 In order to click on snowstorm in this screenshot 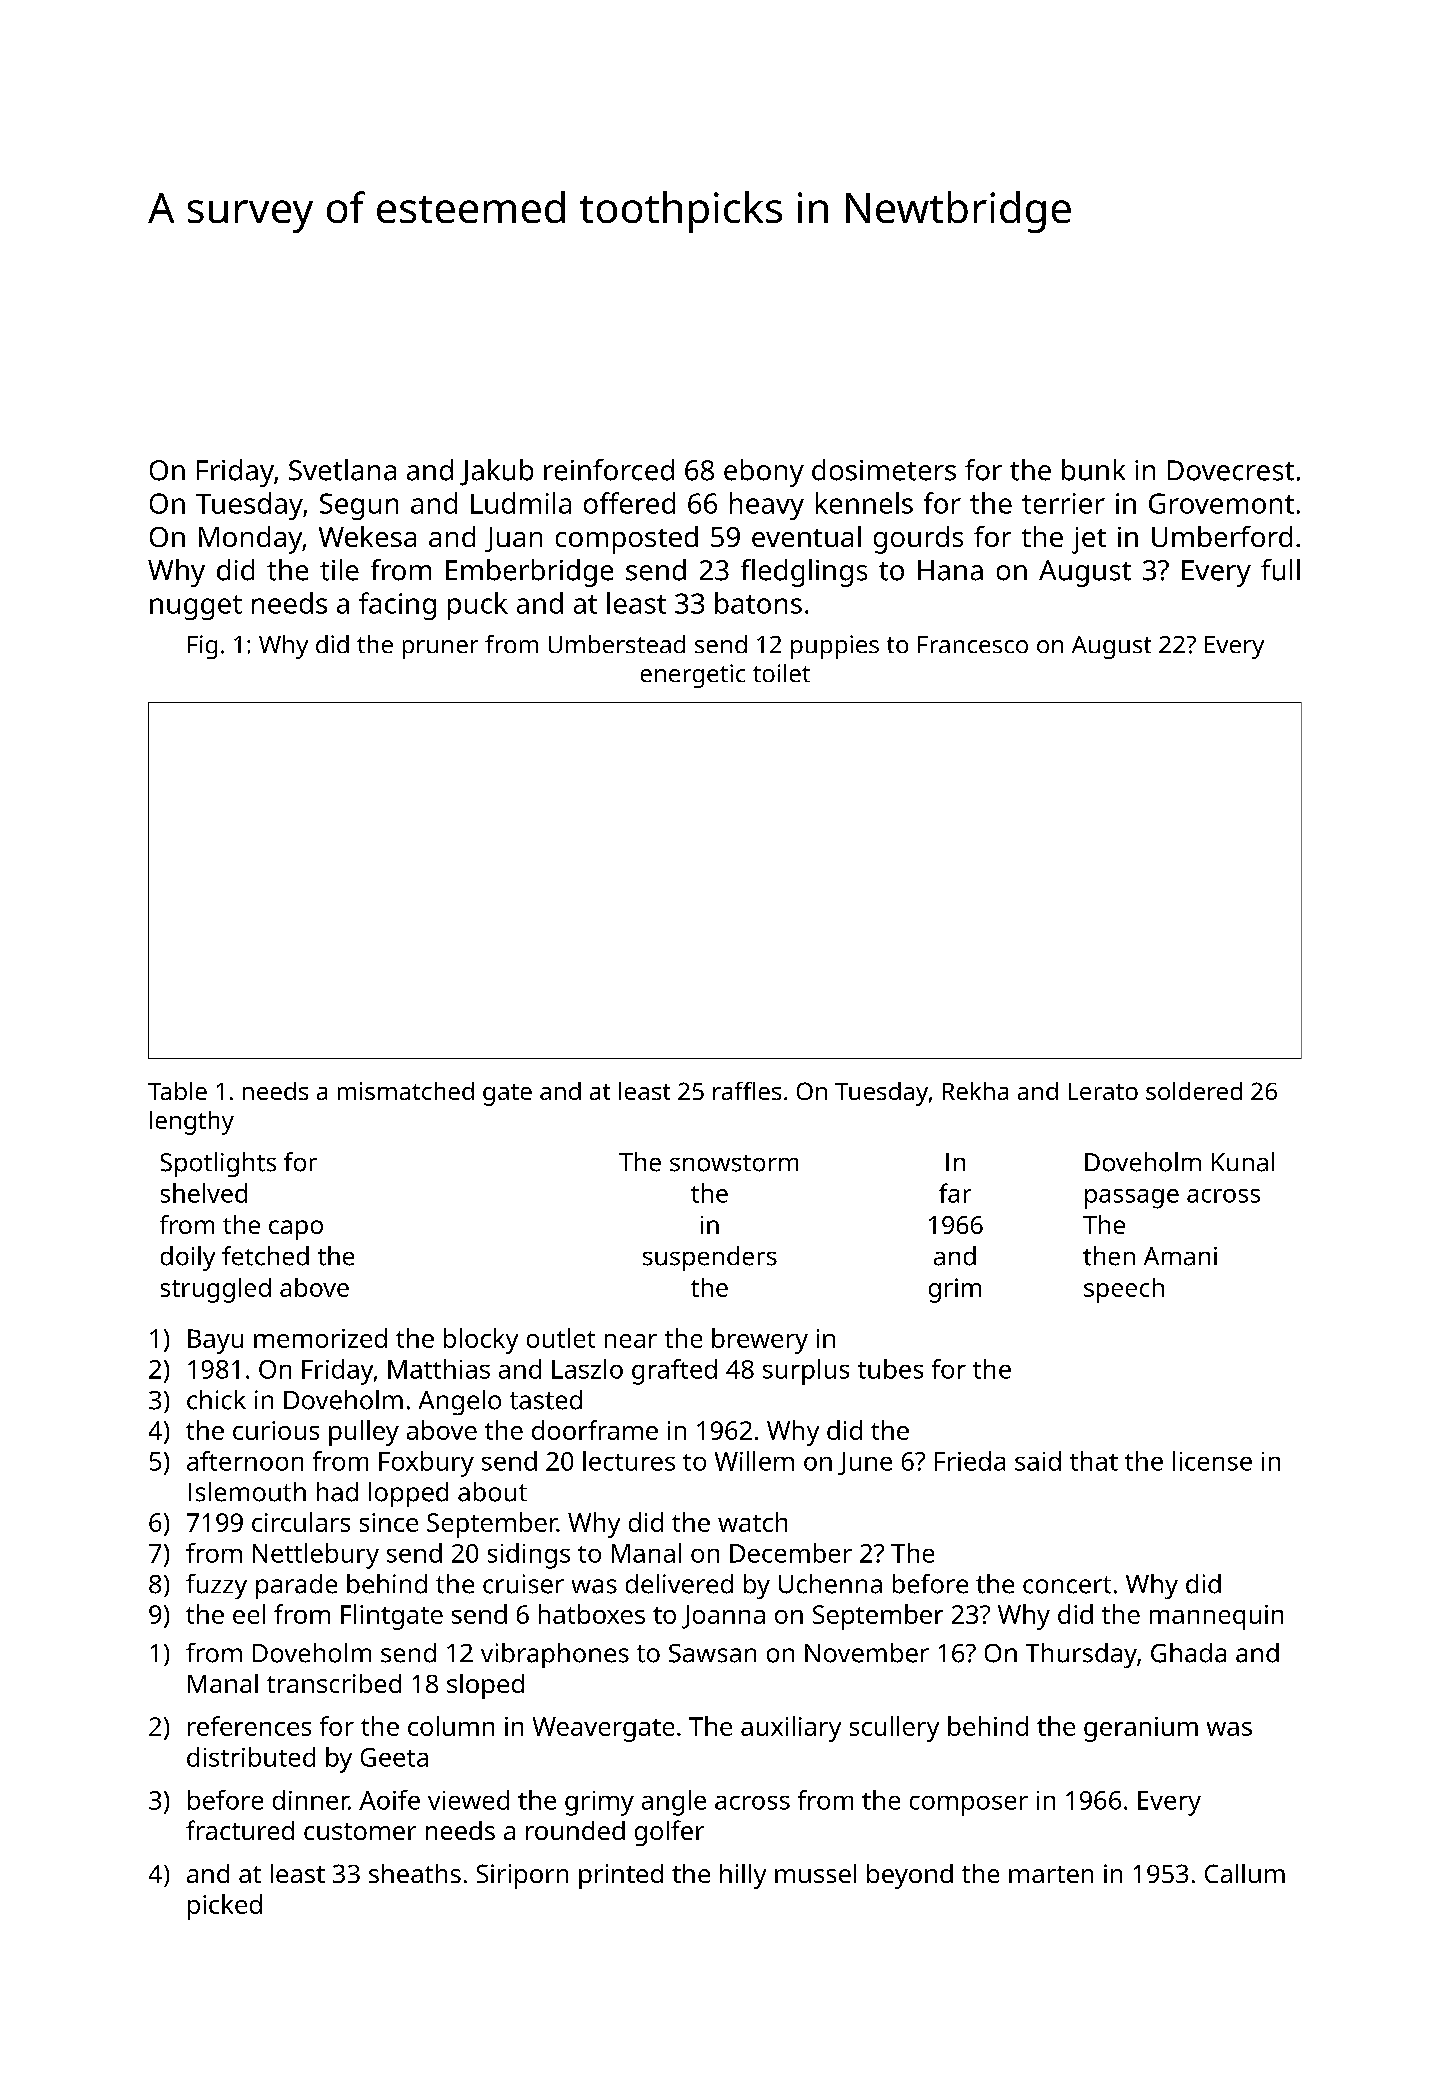, I will do `click(734, 1163)`.
